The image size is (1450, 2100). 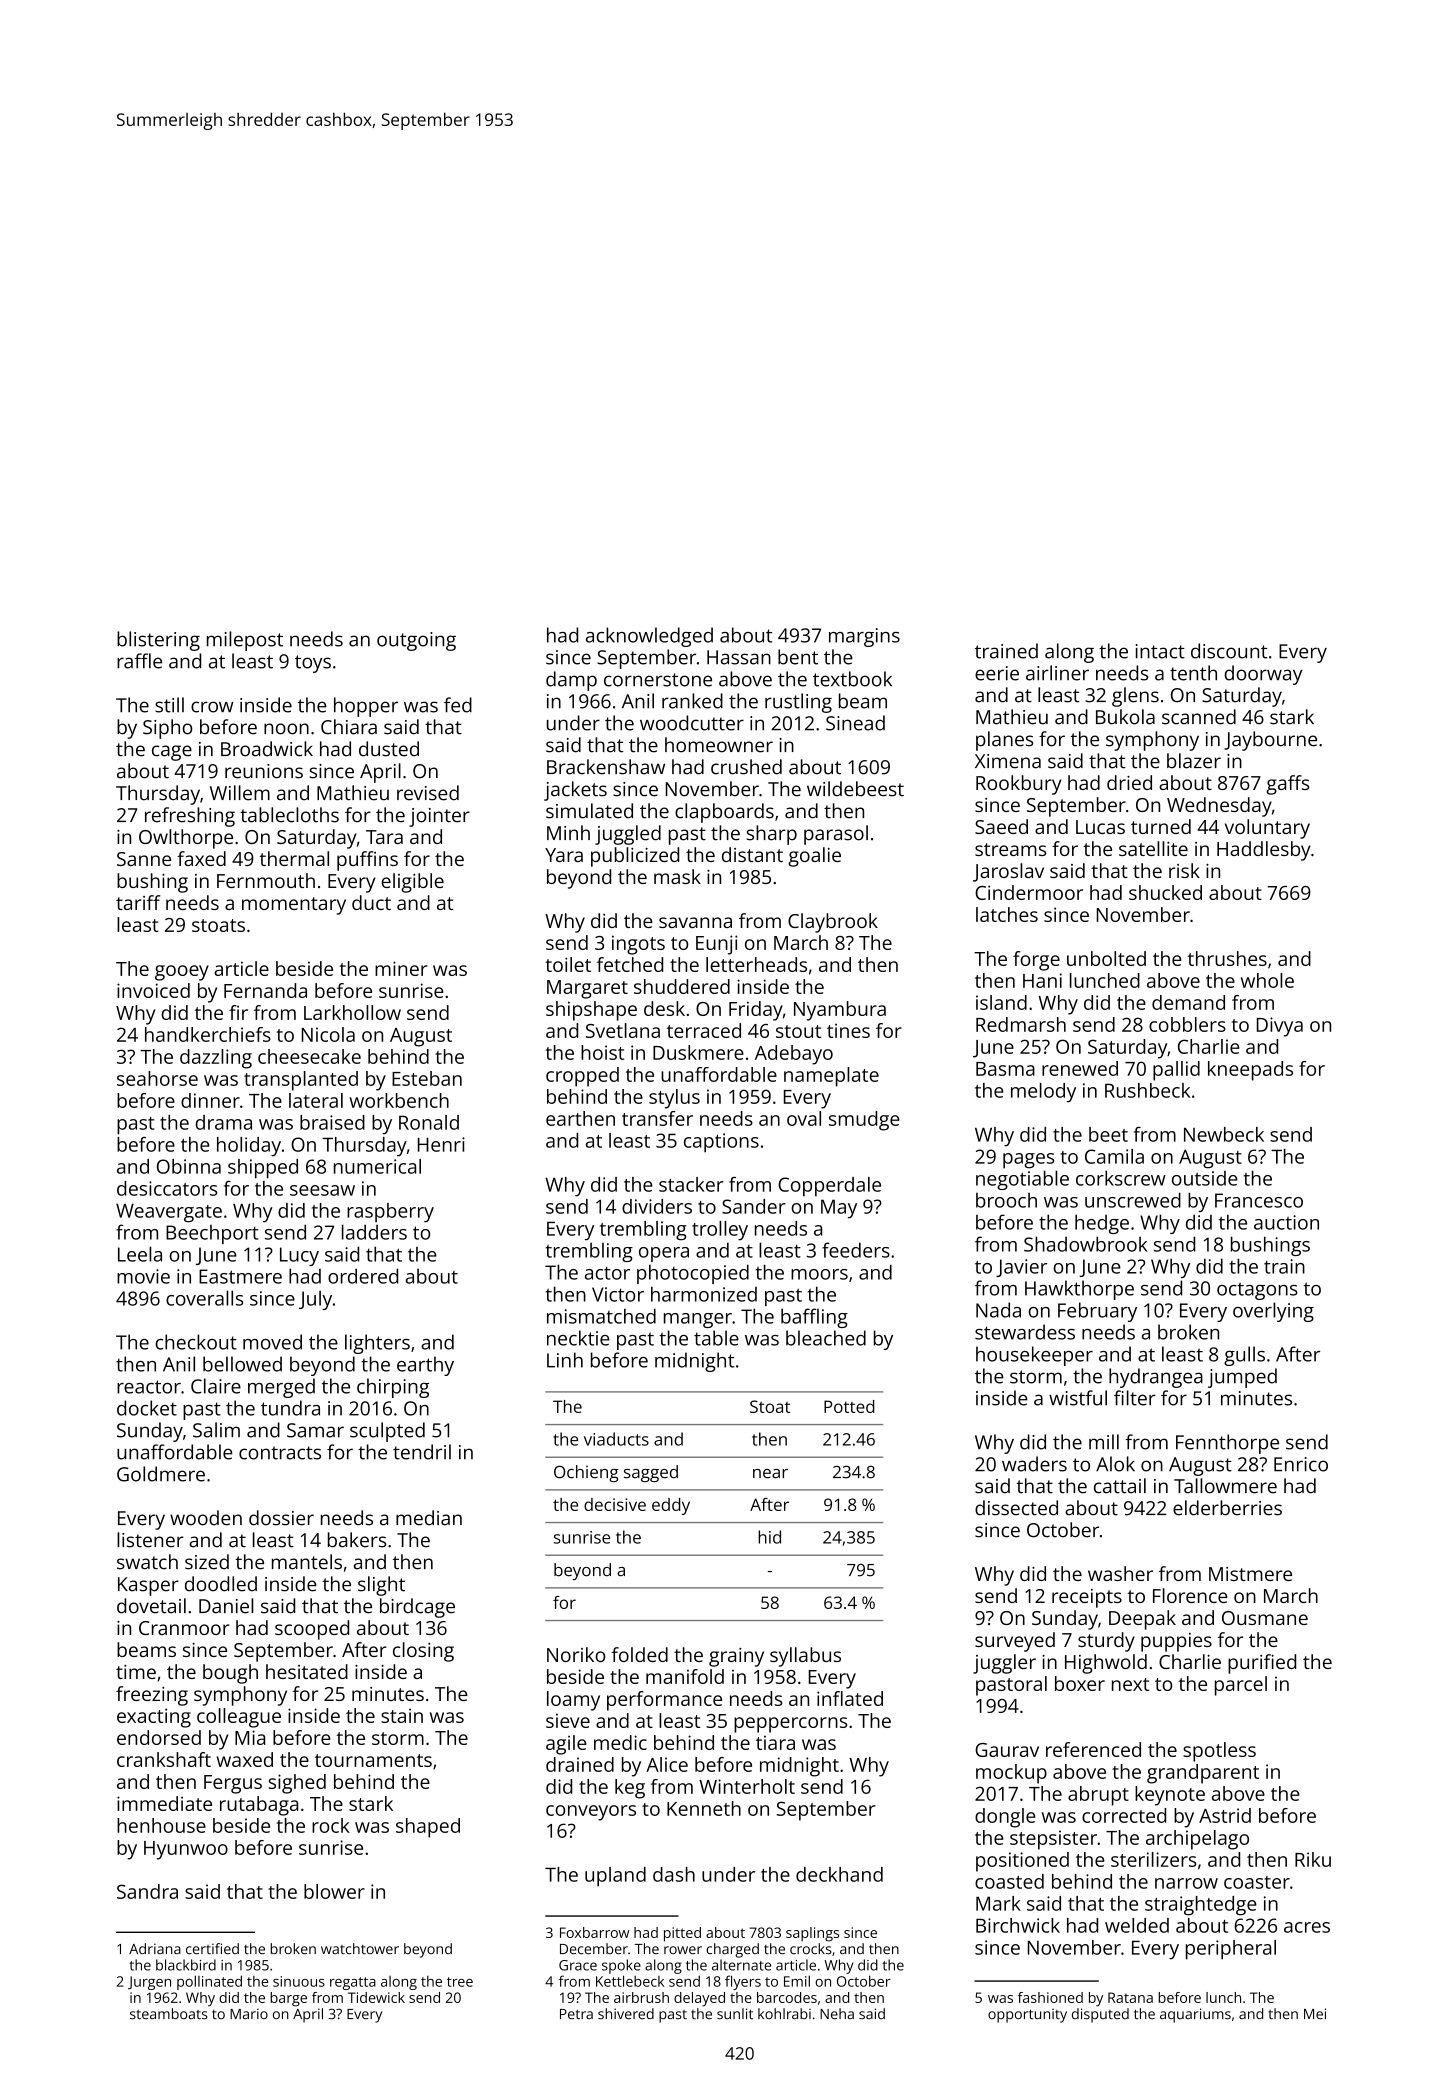 What do you see at coordinates (428, 1828) in the document?
I see `shaped` at bounding box center [428, 1828].
